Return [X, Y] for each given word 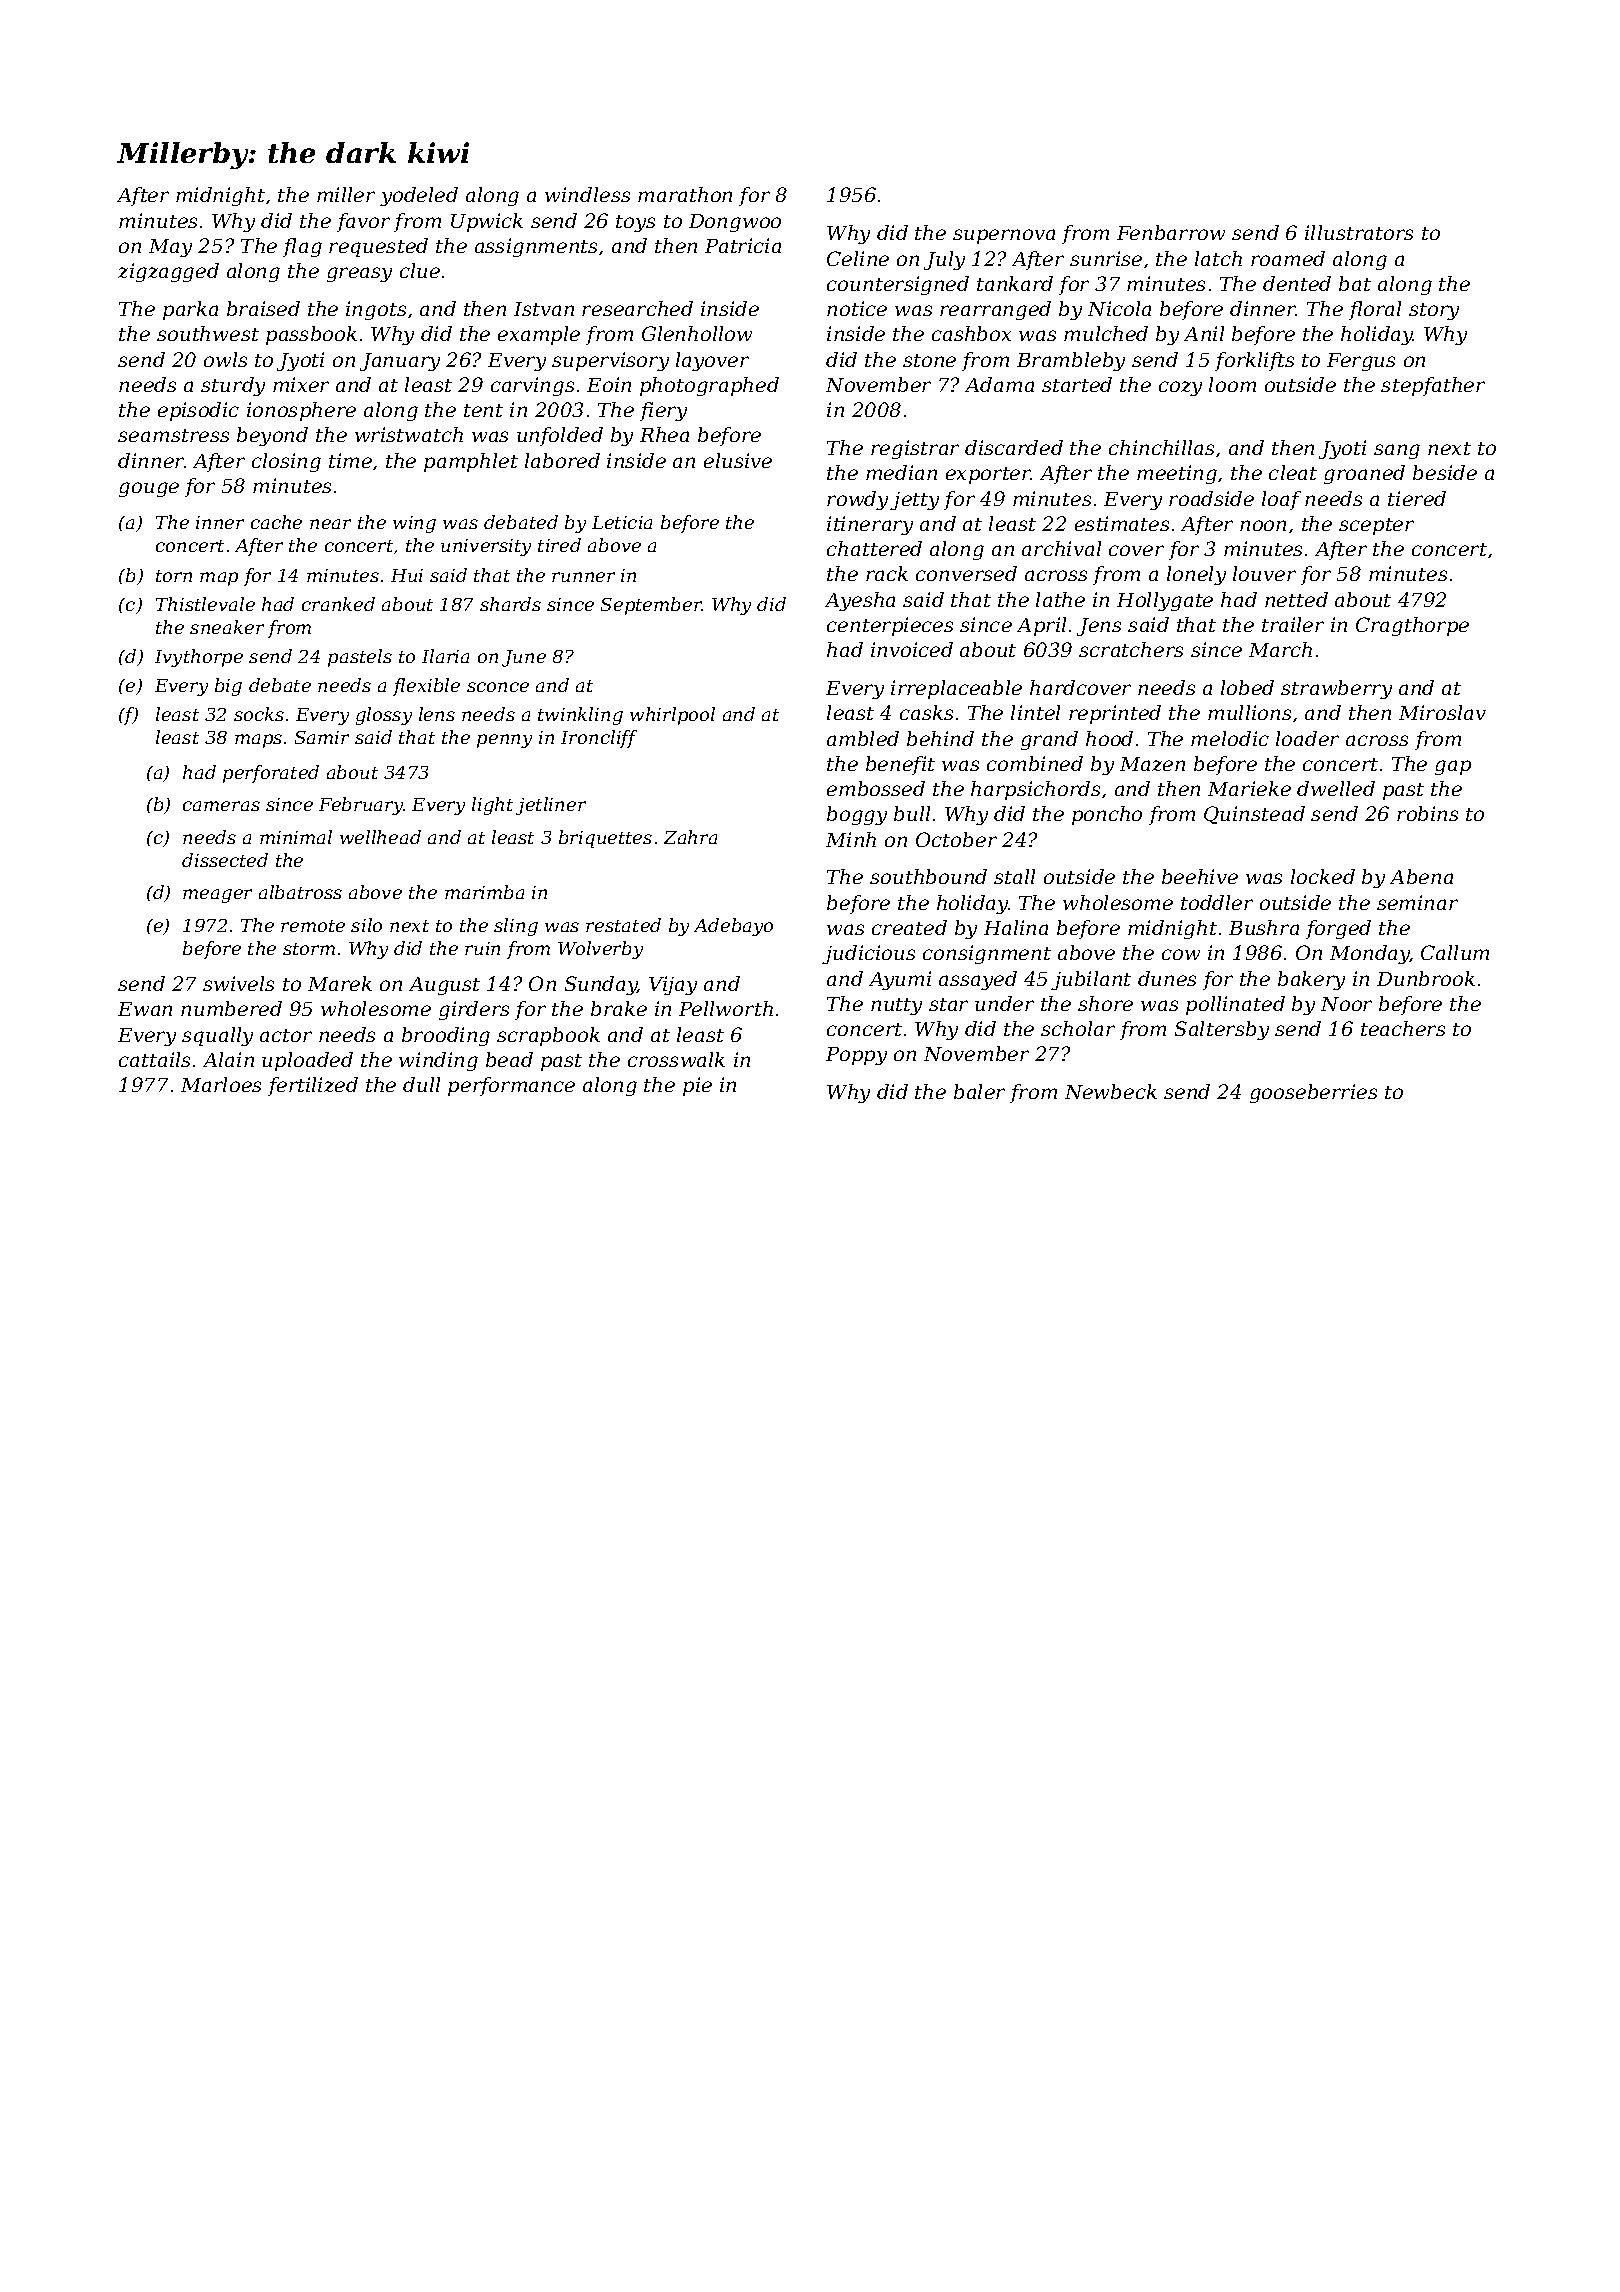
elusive [738, 460]
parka [190, 310]
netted [1296, 599]
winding [438, 1061]
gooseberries [1313, 1093]
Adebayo [733, 927]
